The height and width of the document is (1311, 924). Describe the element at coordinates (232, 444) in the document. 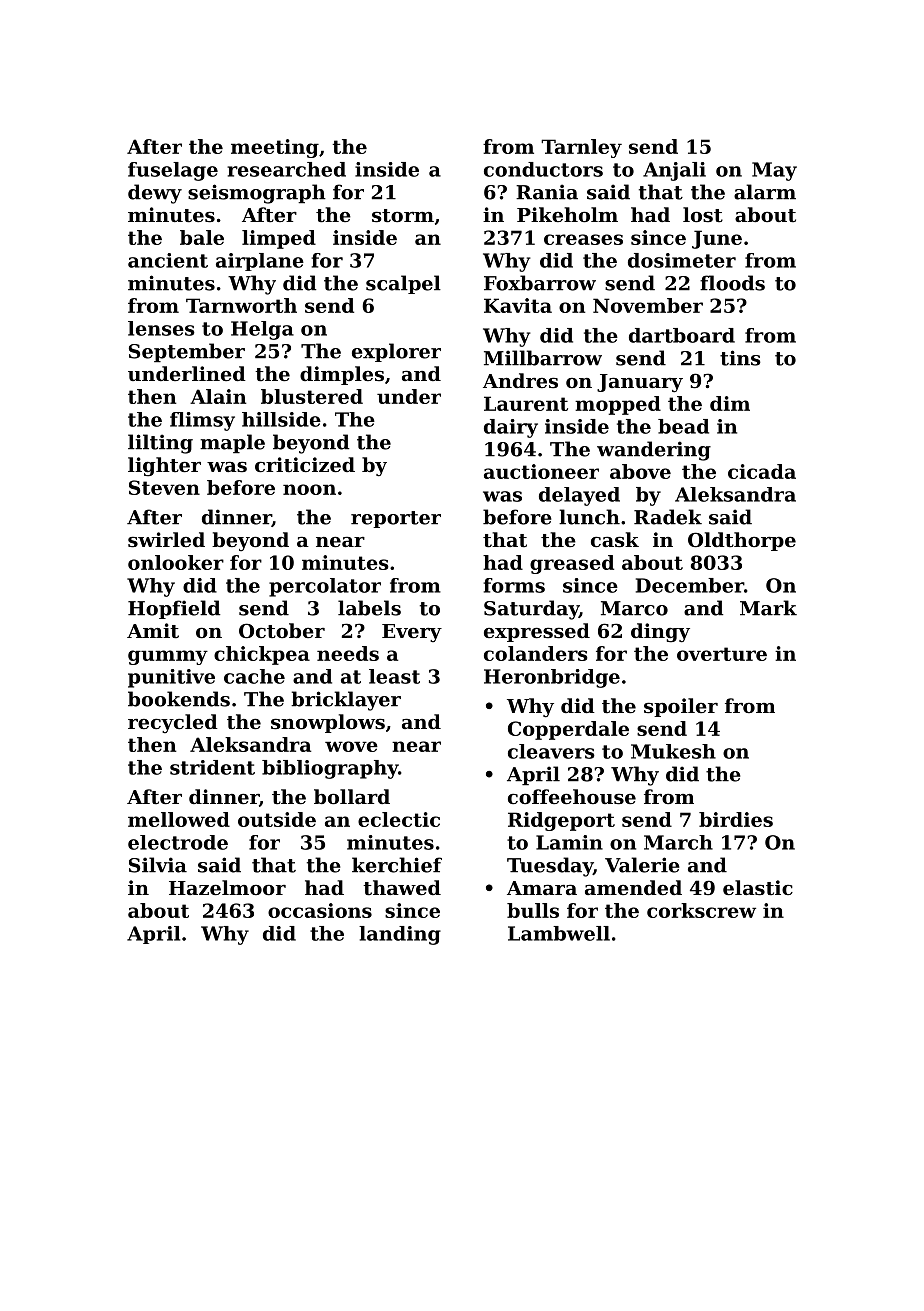

I see `maple` at that location.
